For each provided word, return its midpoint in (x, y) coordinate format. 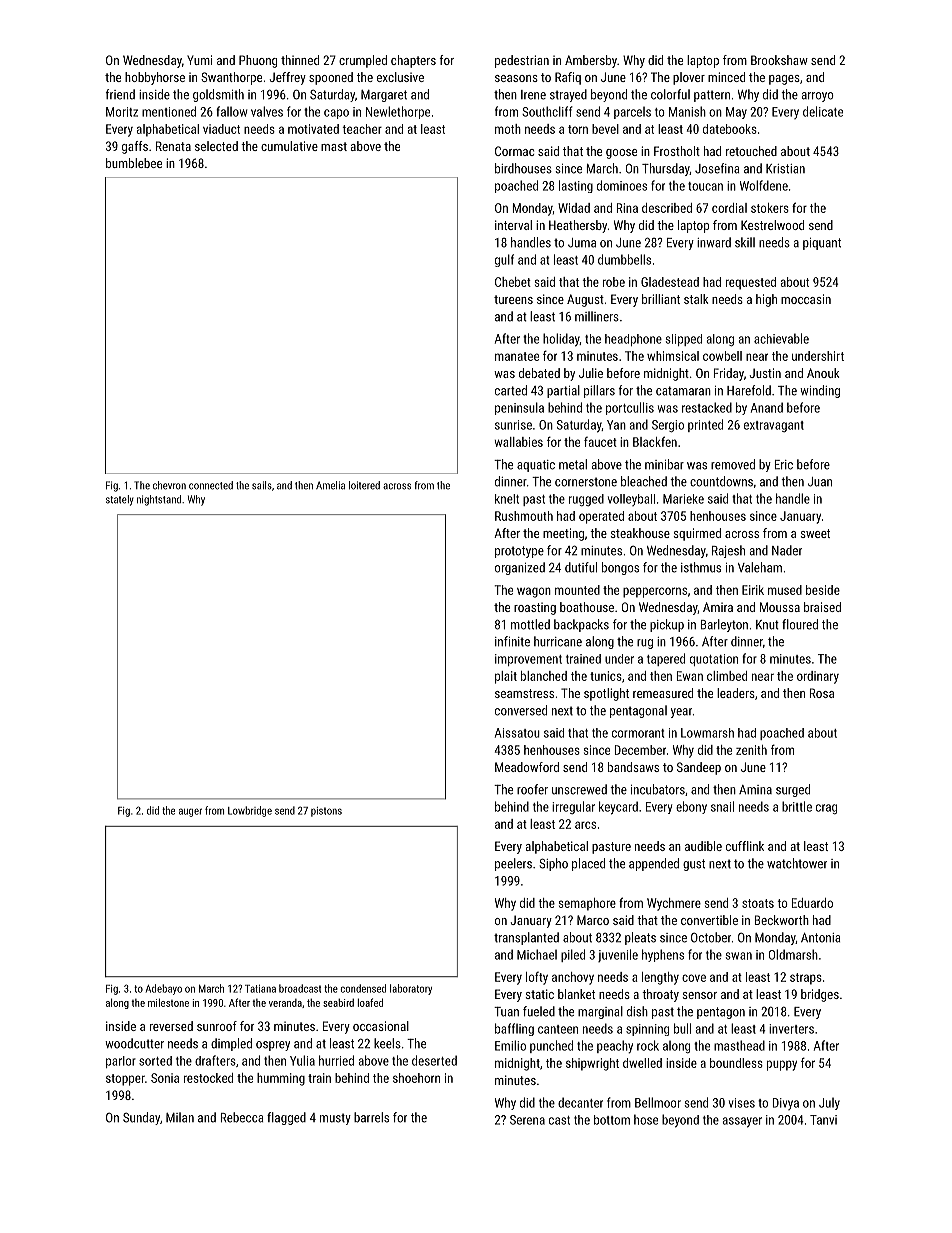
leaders (736, 693)
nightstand (159, 500)
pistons (326, 812)
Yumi (199, 60)
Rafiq (568, 78)
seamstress (524, 693)
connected (211, 485)
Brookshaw (779, 60)
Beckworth (782, 920)
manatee (517, 356)
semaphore (587, 904)
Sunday (141, 1118)
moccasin (806, 299)
